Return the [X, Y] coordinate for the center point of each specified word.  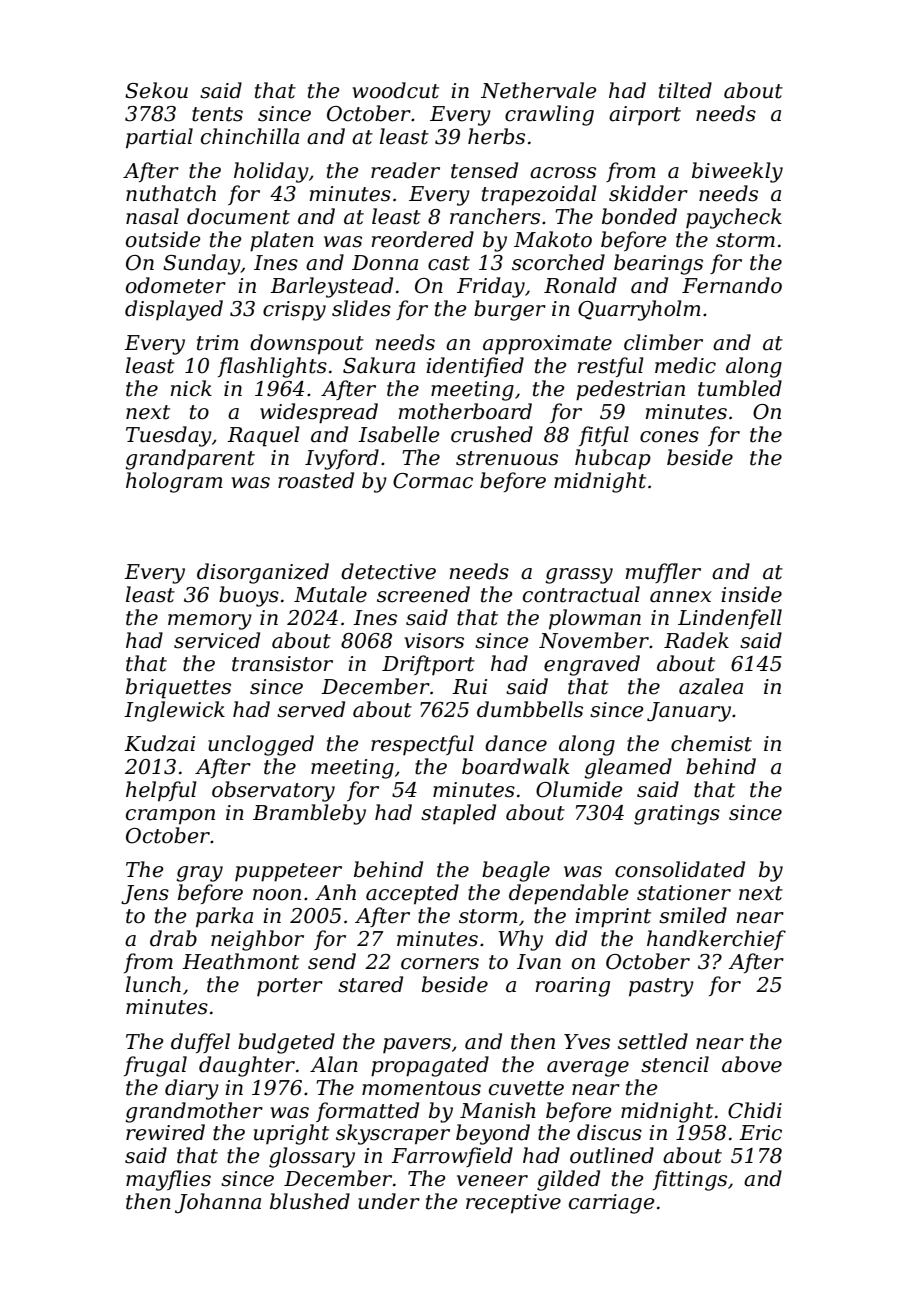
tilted [685, 90]
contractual [581, 594]
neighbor [257, 940]
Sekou [156, 90]
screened [423, 594]
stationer [684, 893]
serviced [217, 640]
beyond [493, 1134]
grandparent [190, 459]
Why [520, 940]
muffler [663, 573]
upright [291, 1134]
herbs [496, 136]
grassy [579, 576]
